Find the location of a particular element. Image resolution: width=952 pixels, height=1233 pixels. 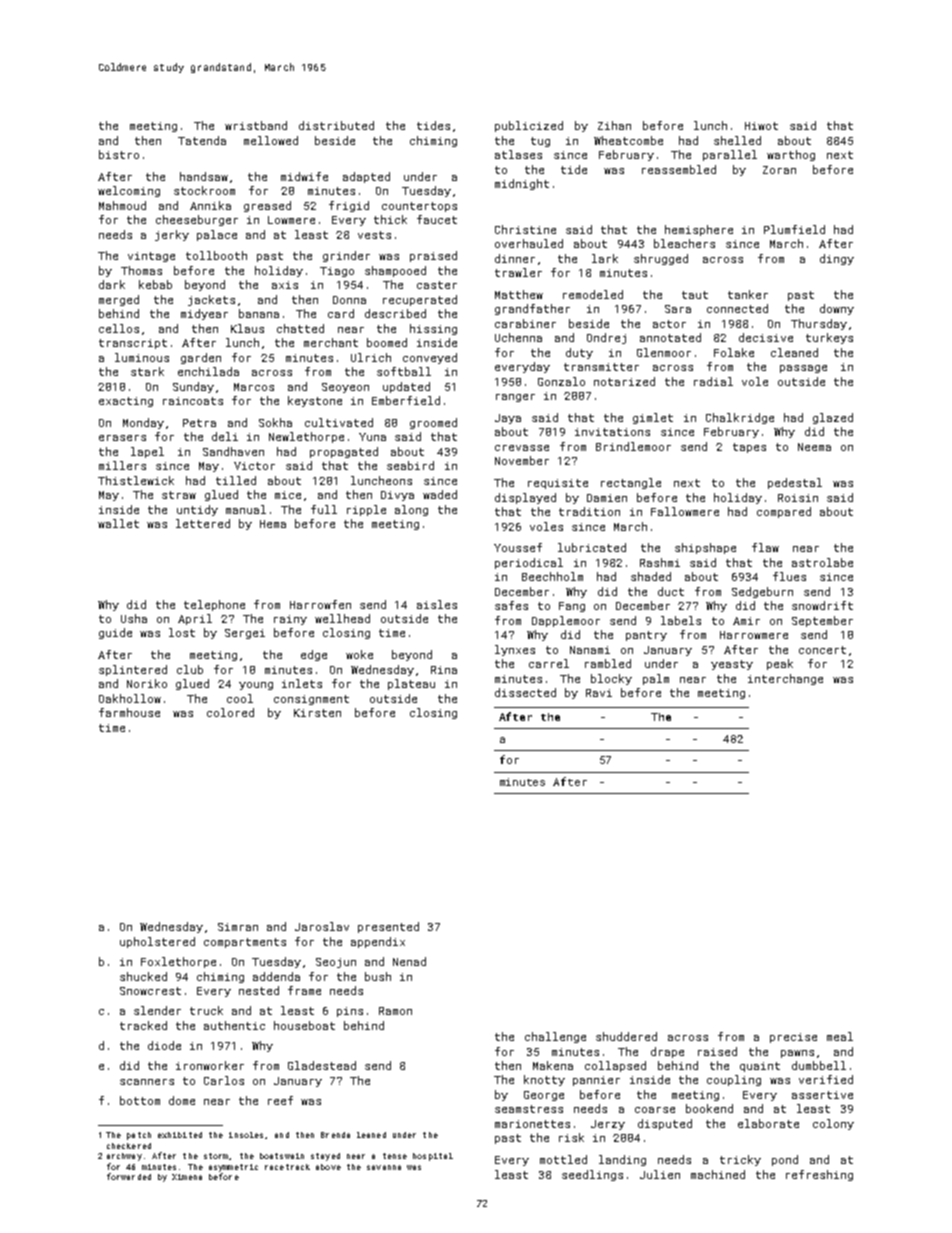

seamstress is located at coordinates (529, 1109).
